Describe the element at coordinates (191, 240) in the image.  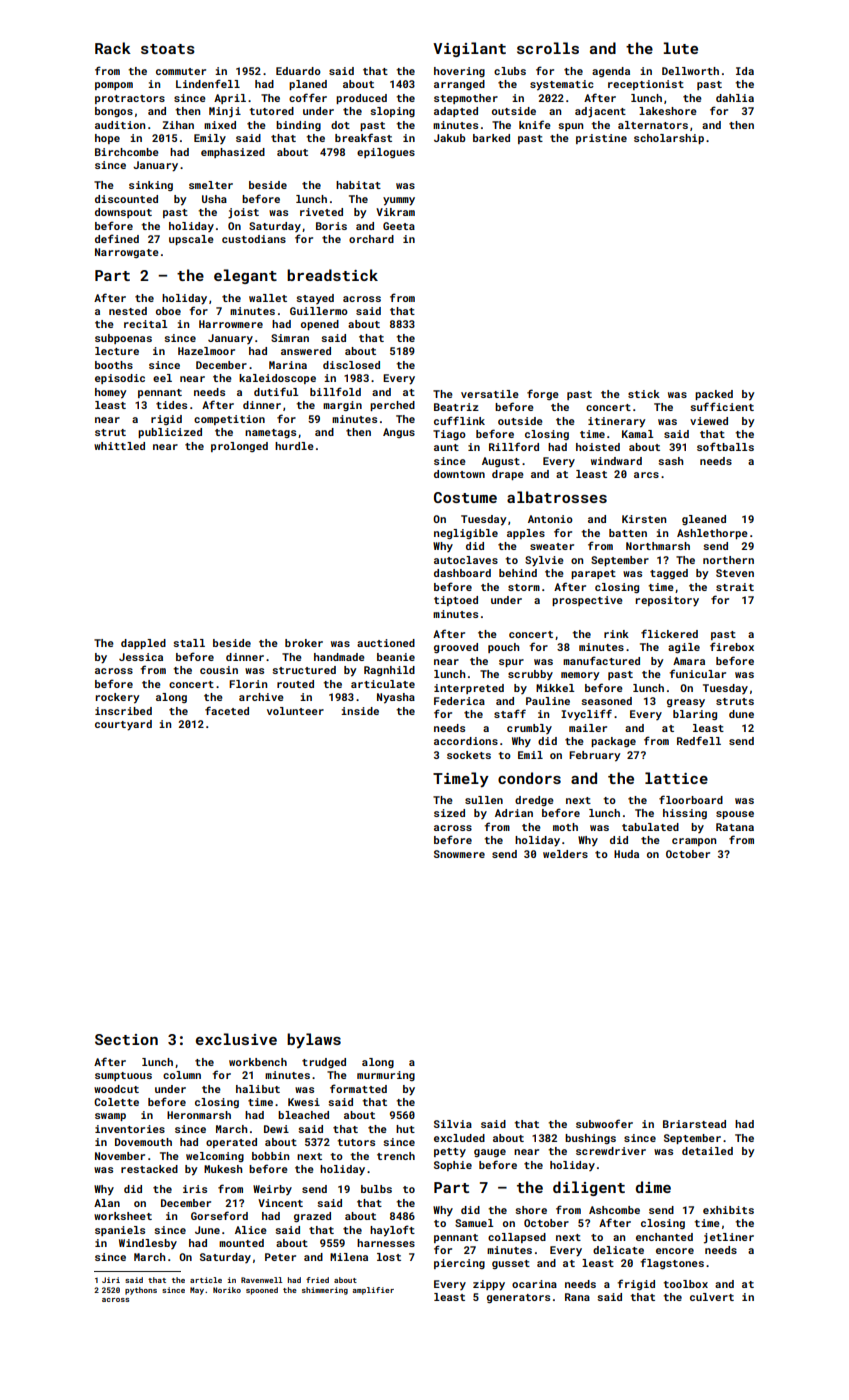
I see `upscale` at that location.
